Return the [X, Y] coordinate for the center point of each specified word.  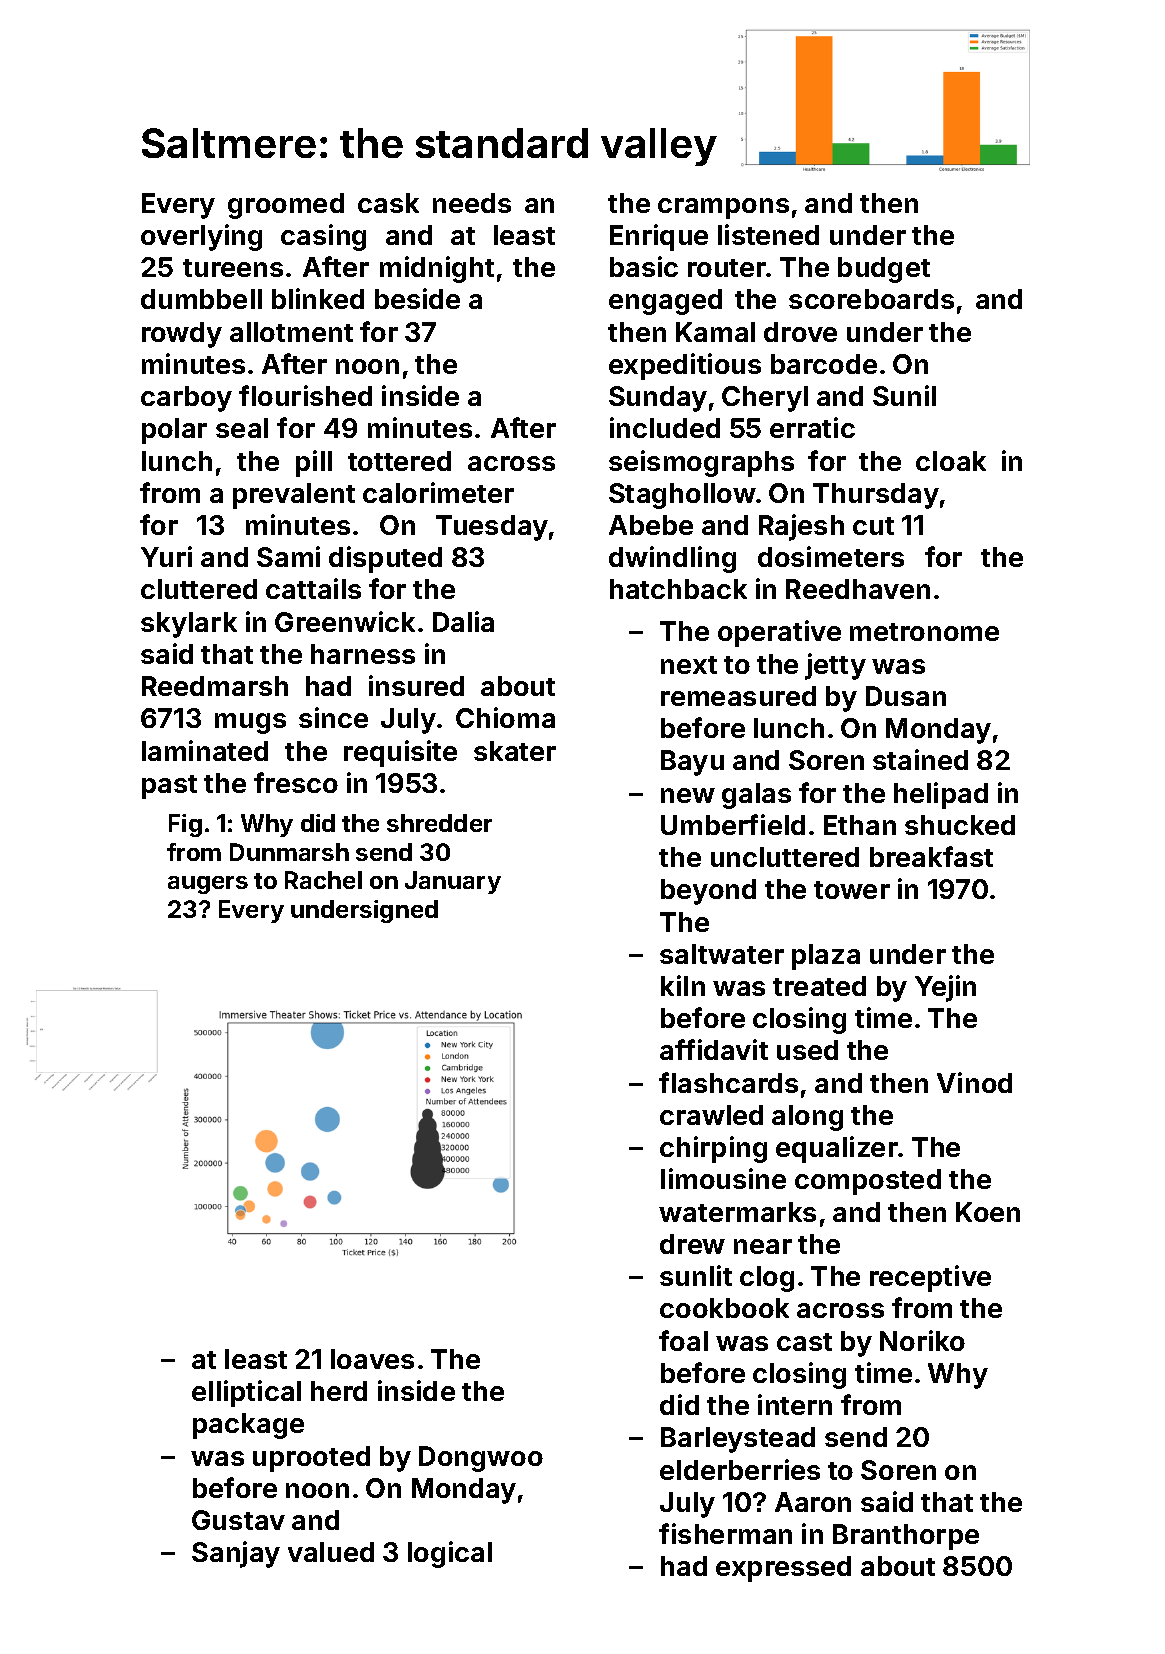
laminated [205, 750]
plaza [826, 957]
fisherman [725, 1533]
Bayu [692, 763]
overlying [201, 237]
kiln [683, 985]
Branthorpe [906, 1537]
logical [450, 1554]
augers [208, 885]
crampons [723, 208]
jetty [835, 666]
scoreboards [871, 299]
